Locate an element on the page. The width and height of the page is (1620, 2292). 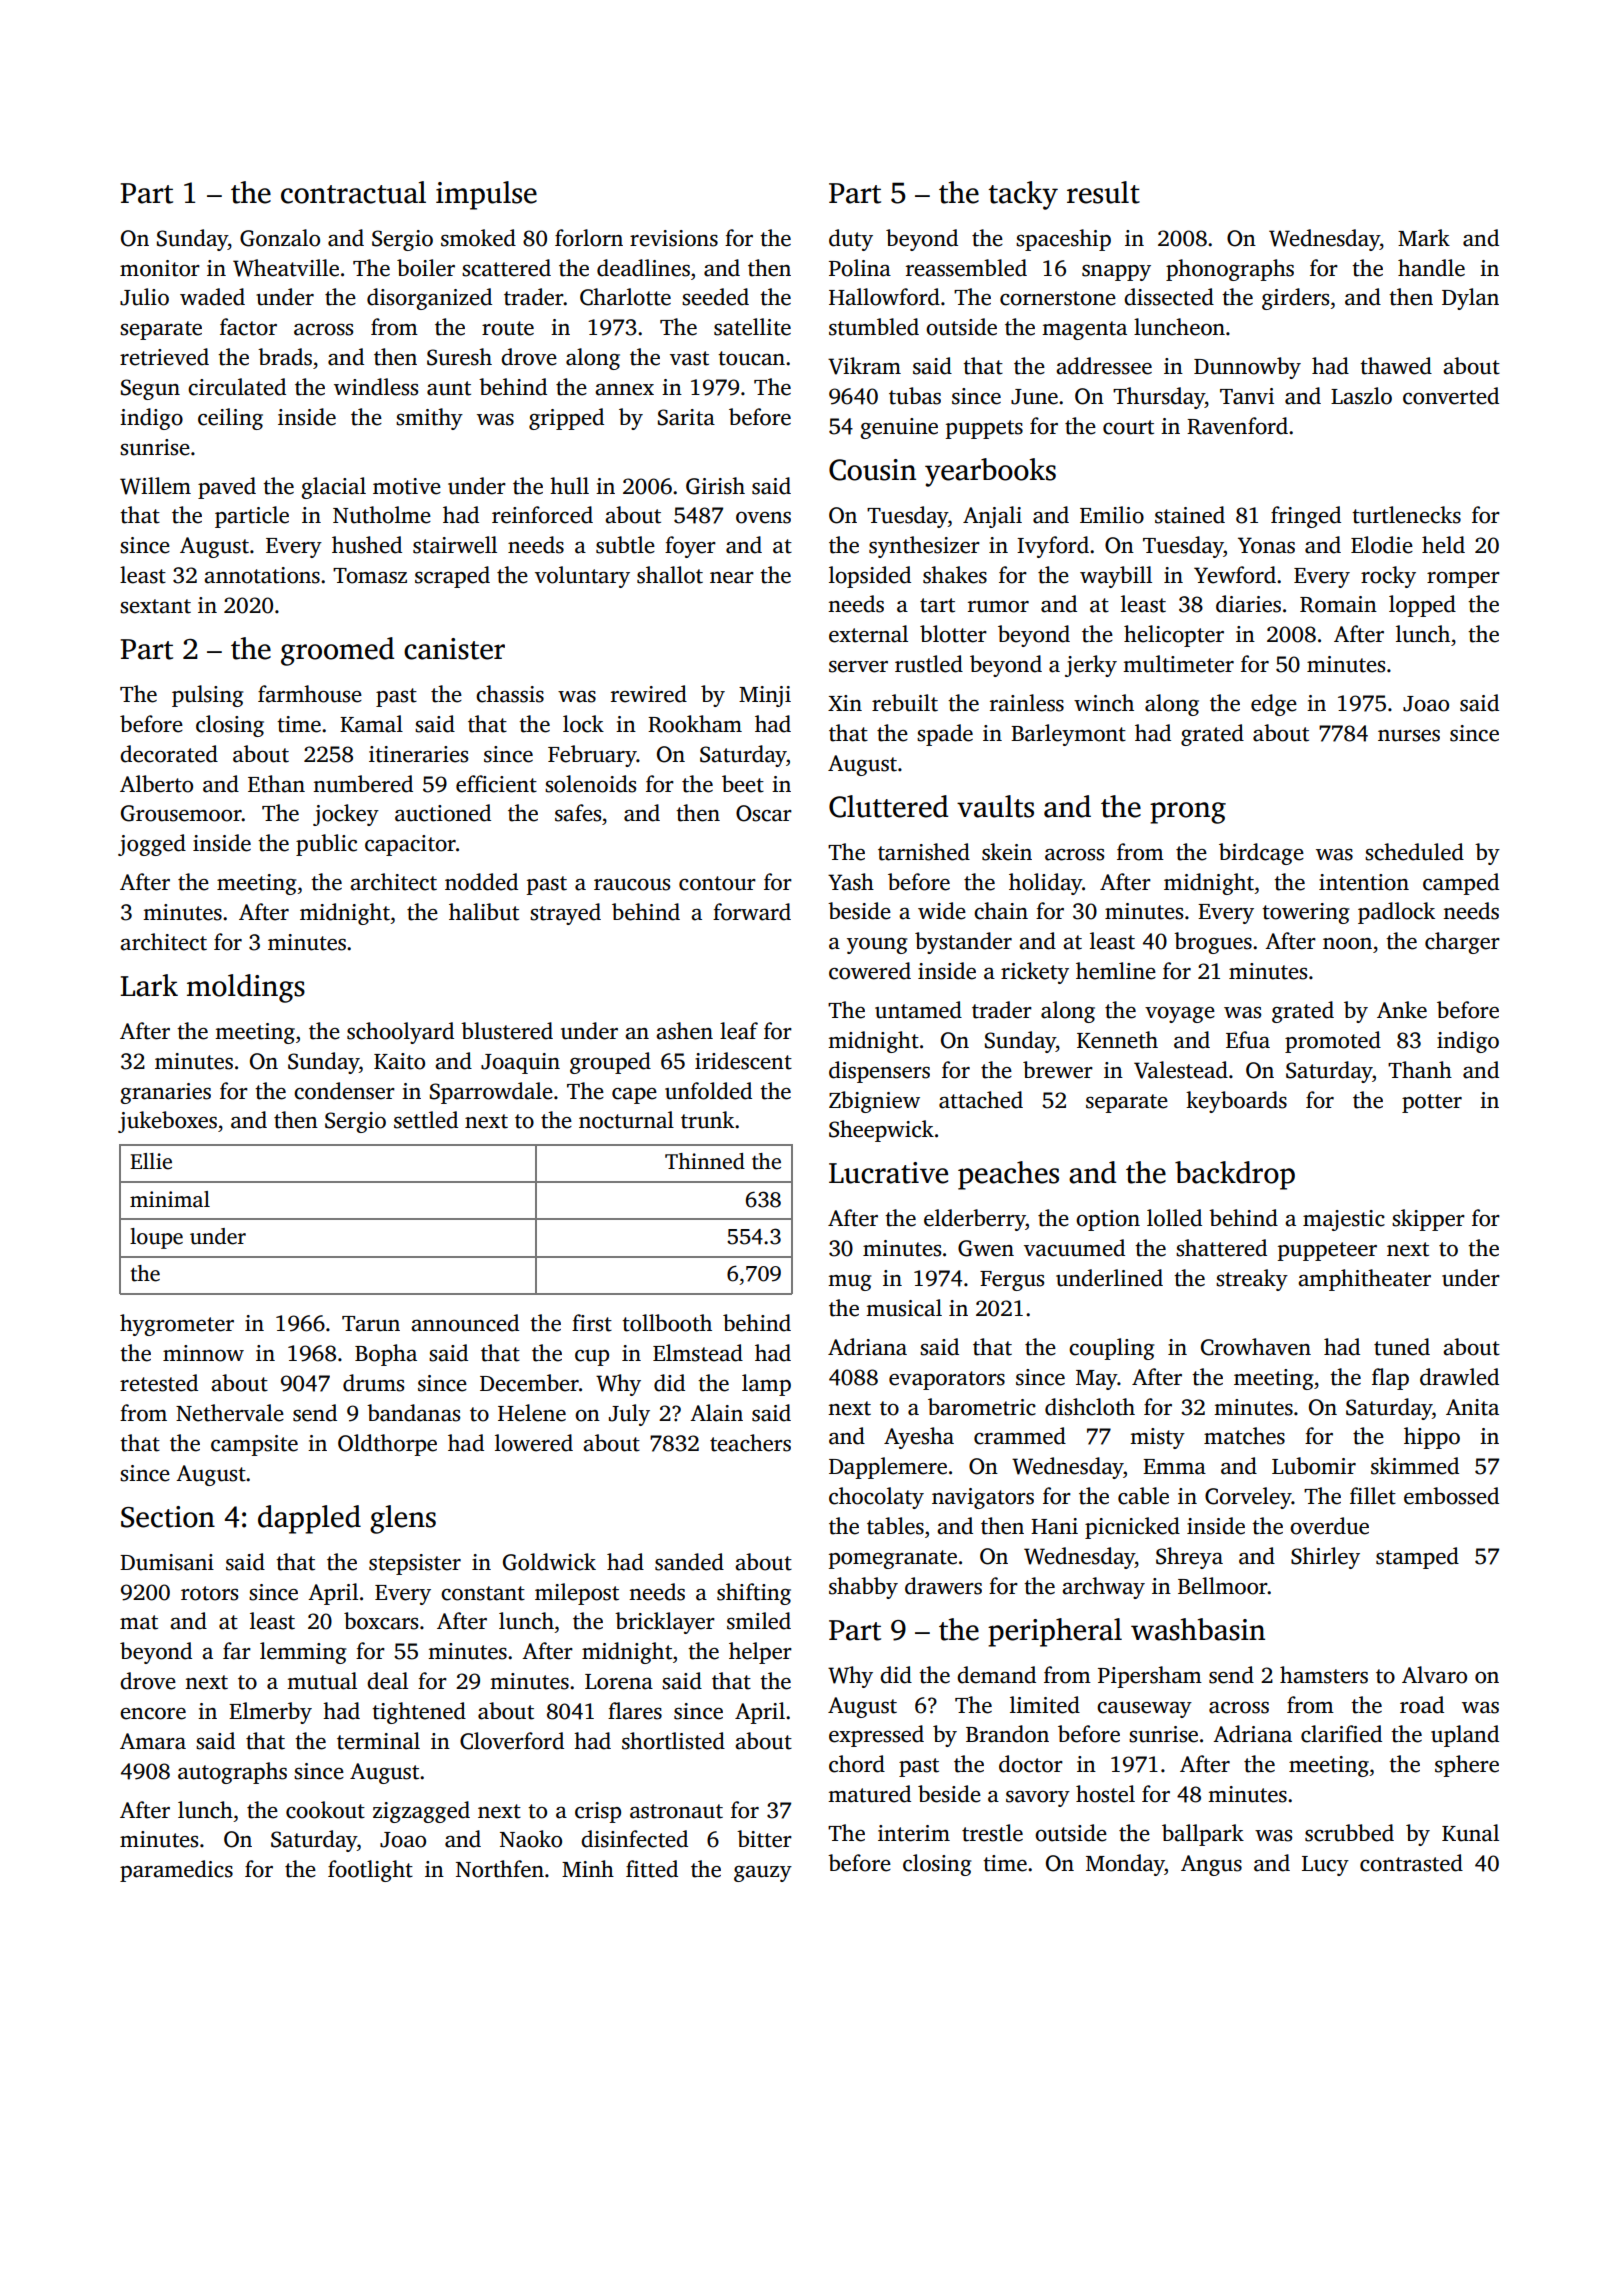
boxcars is located at coordinates (381, 1621).
